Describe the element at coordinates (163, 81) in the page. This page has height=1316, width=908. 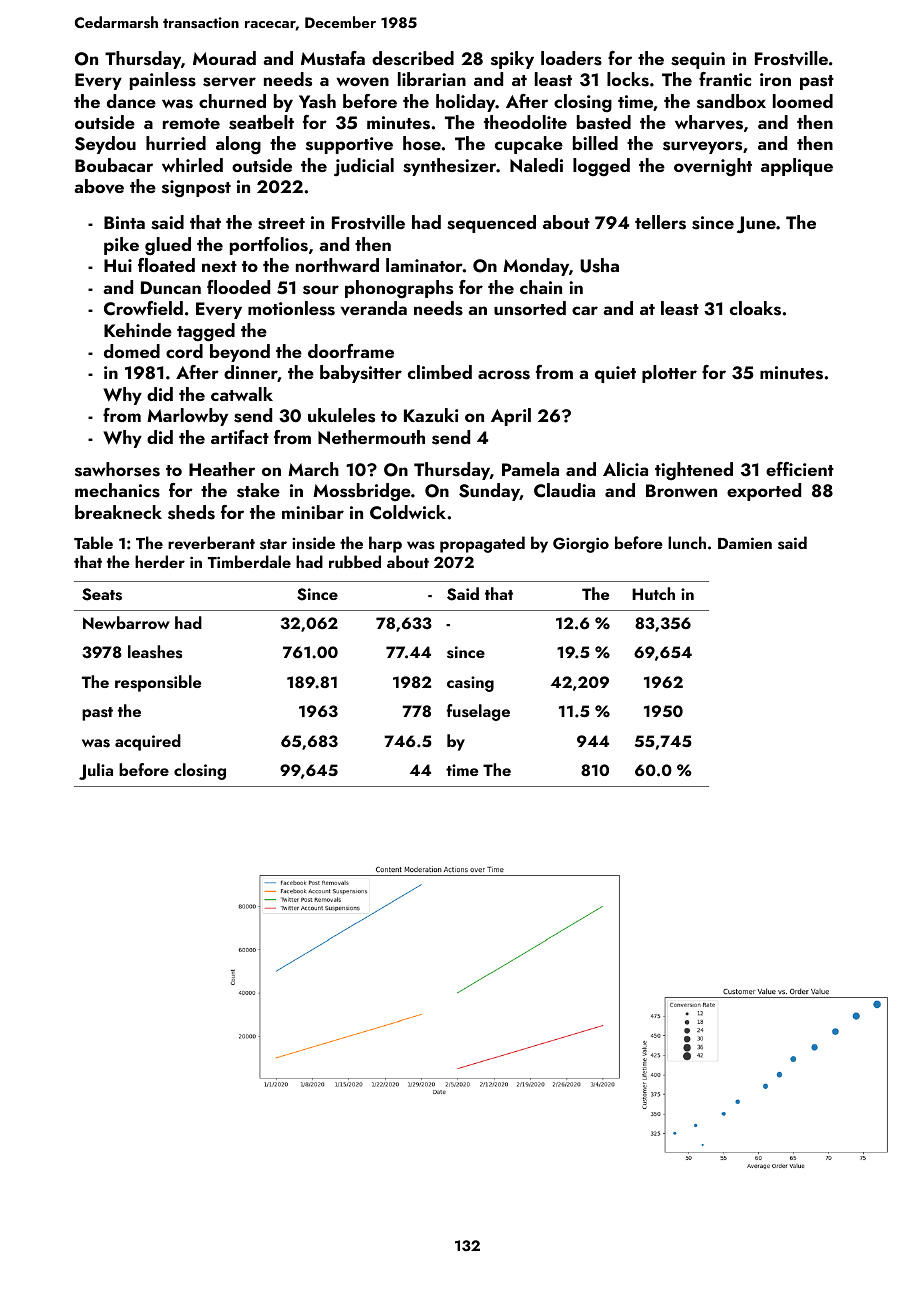
I see `painless` at that location.
